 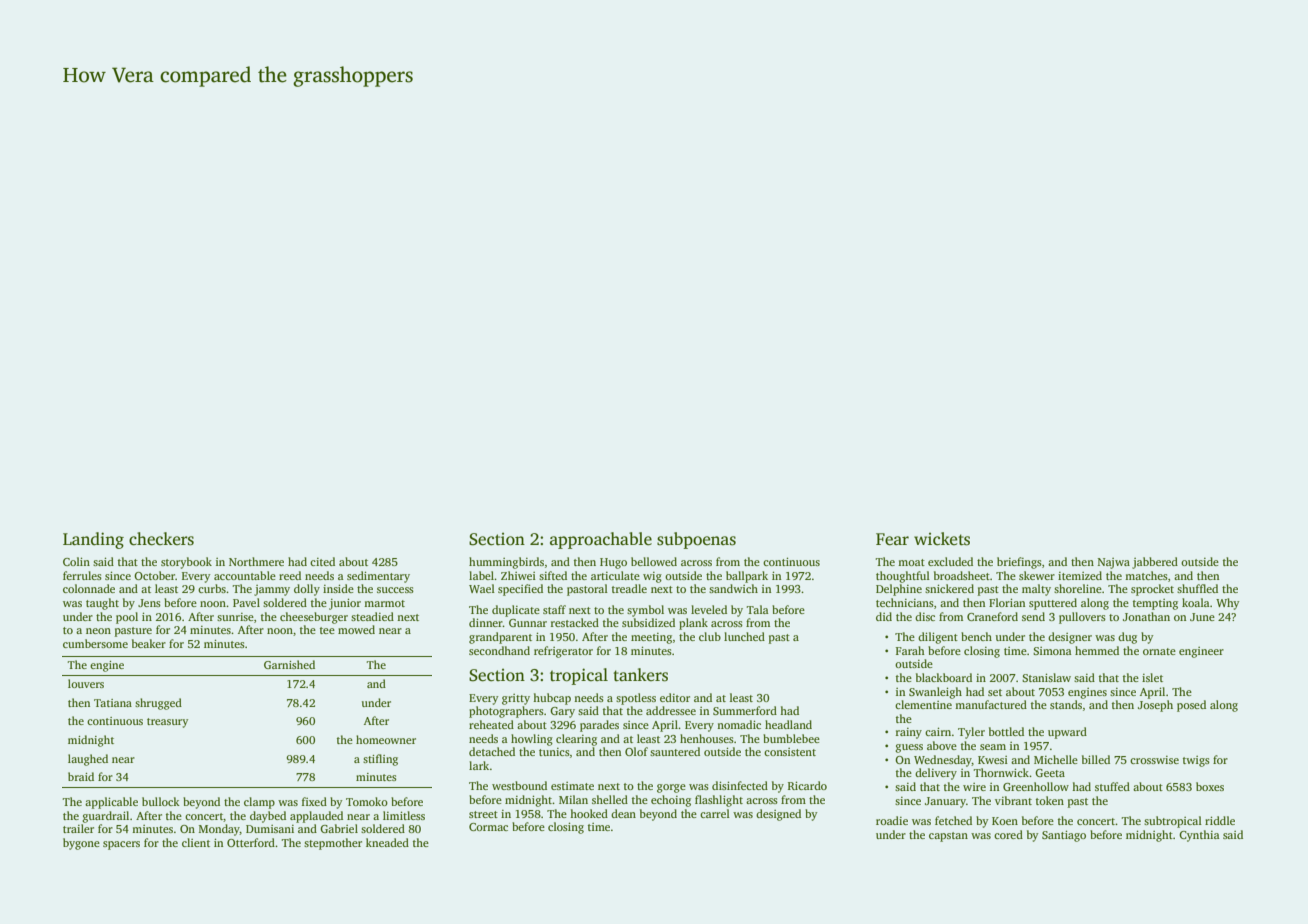 I want to click on hooked, so click(x=589, y=813).
